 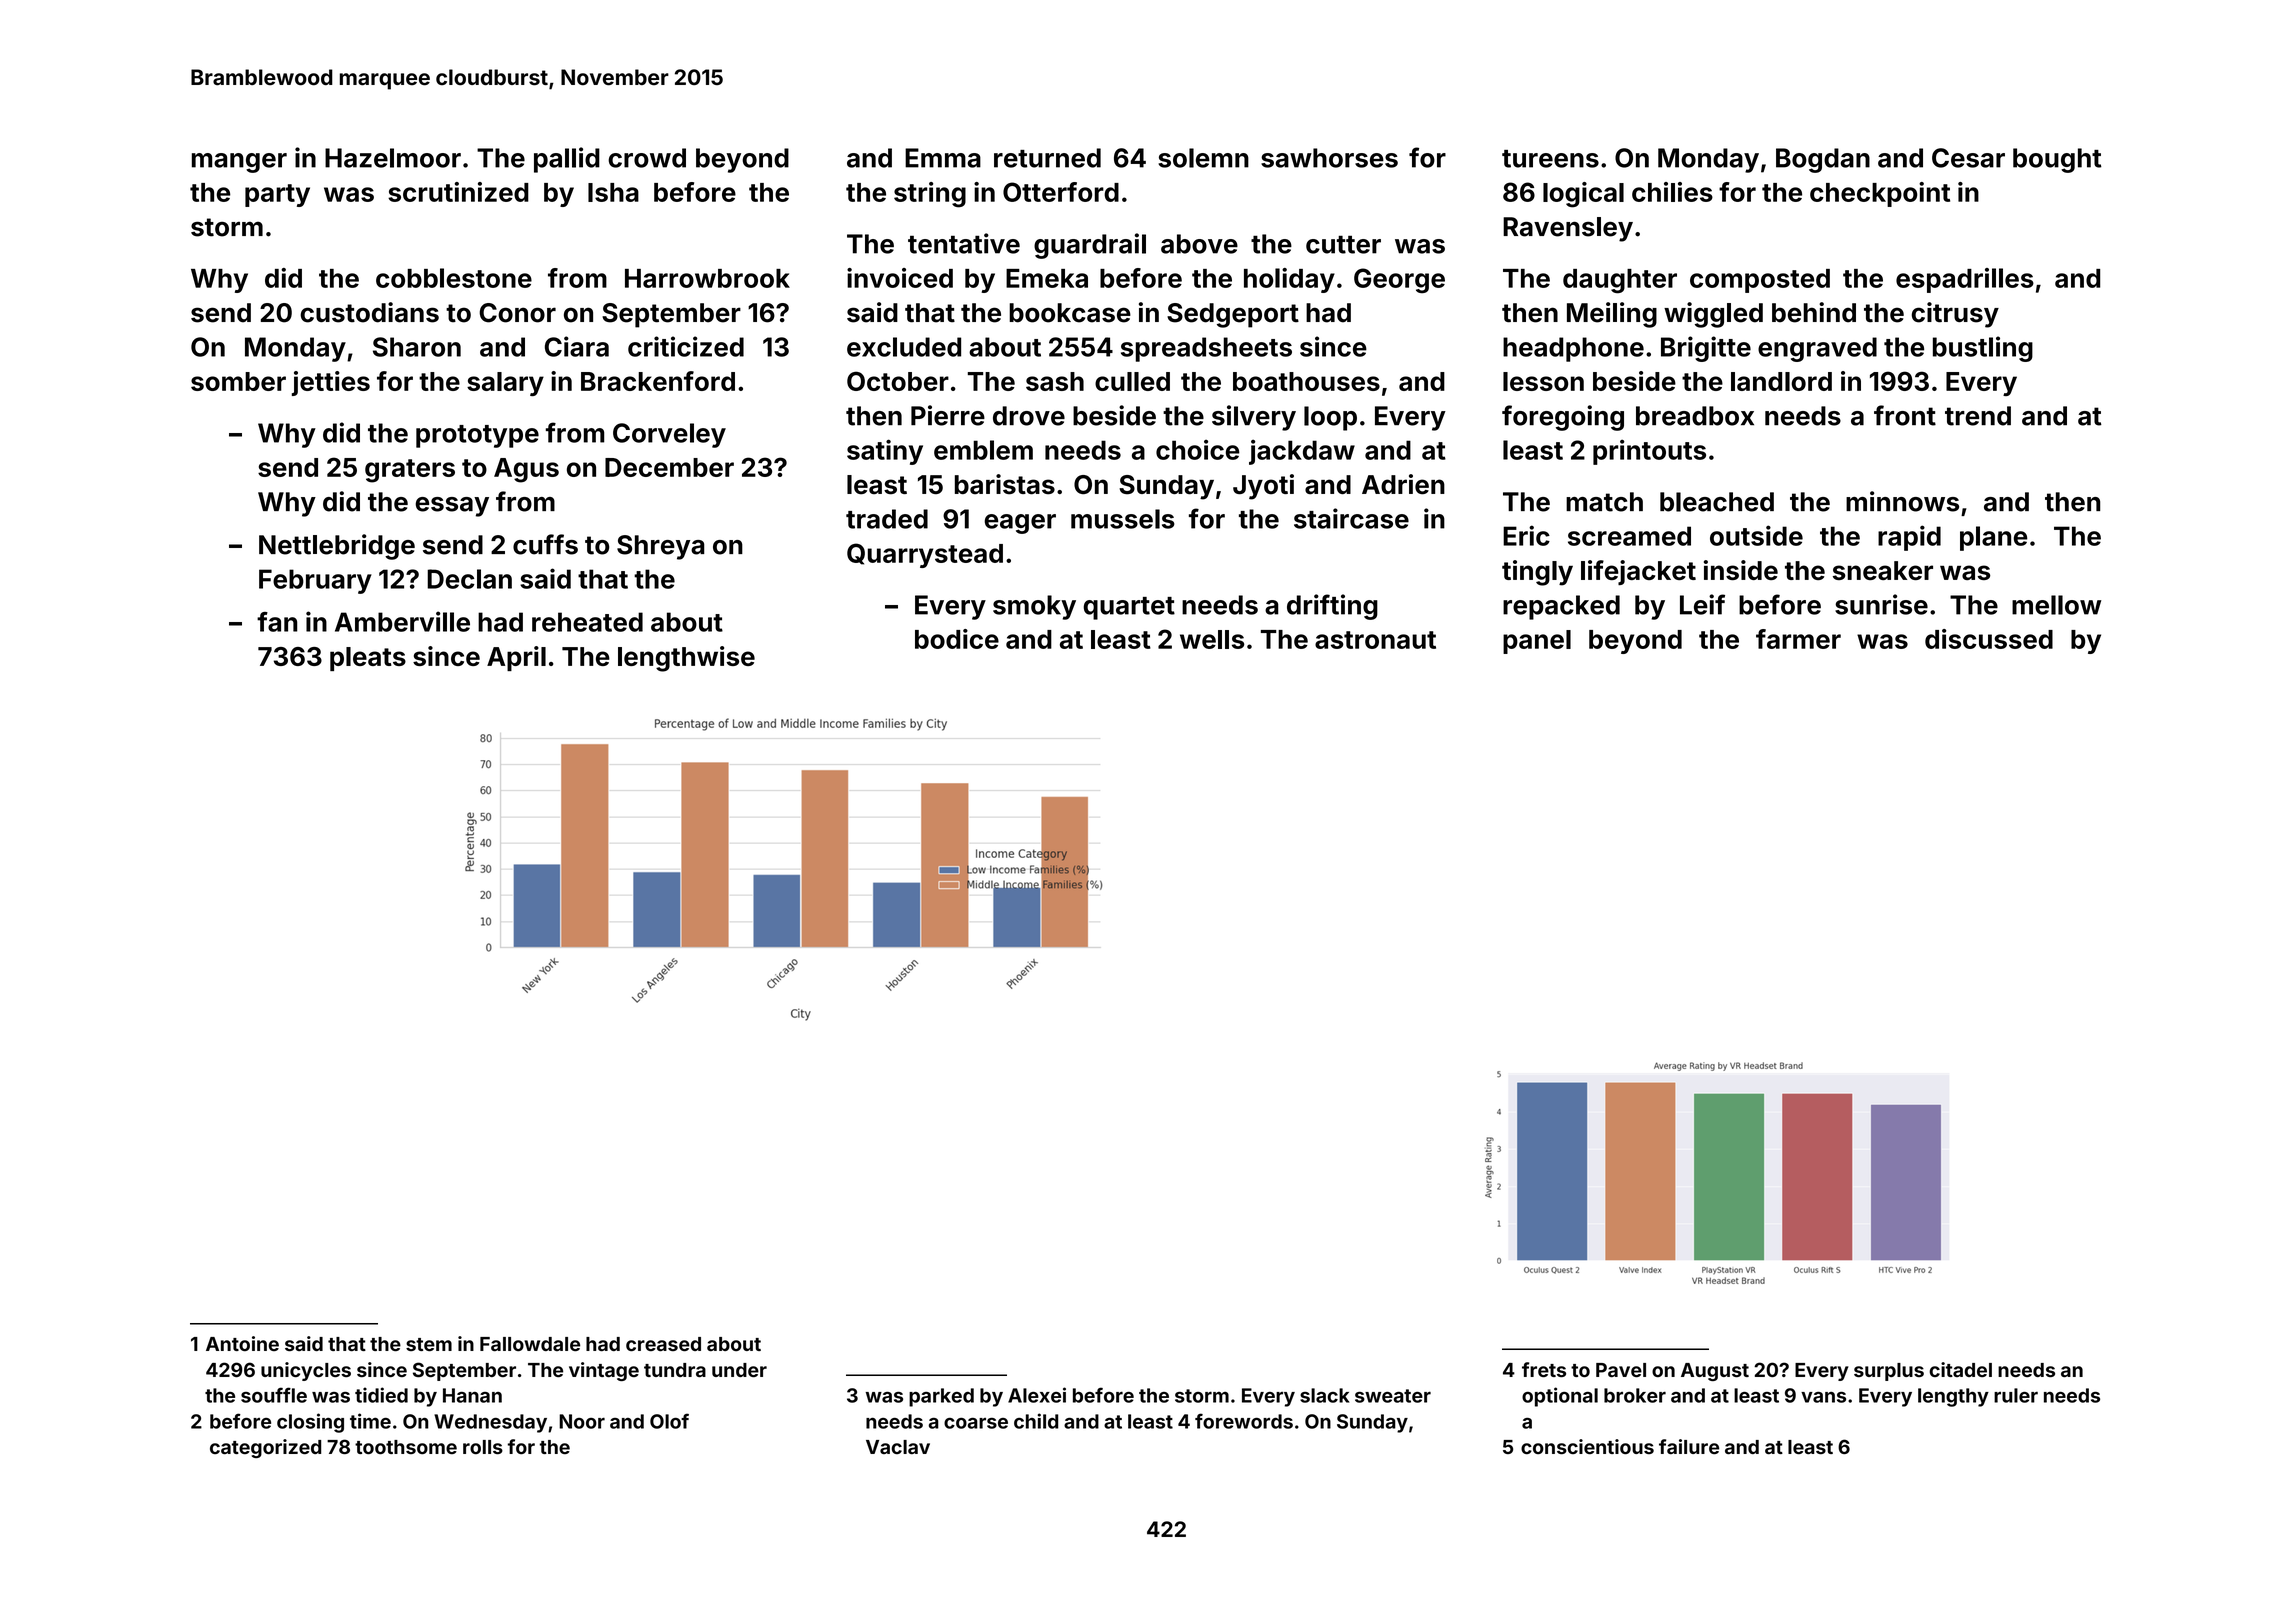 I want to click on stem, so click(x=429, y=1344).
